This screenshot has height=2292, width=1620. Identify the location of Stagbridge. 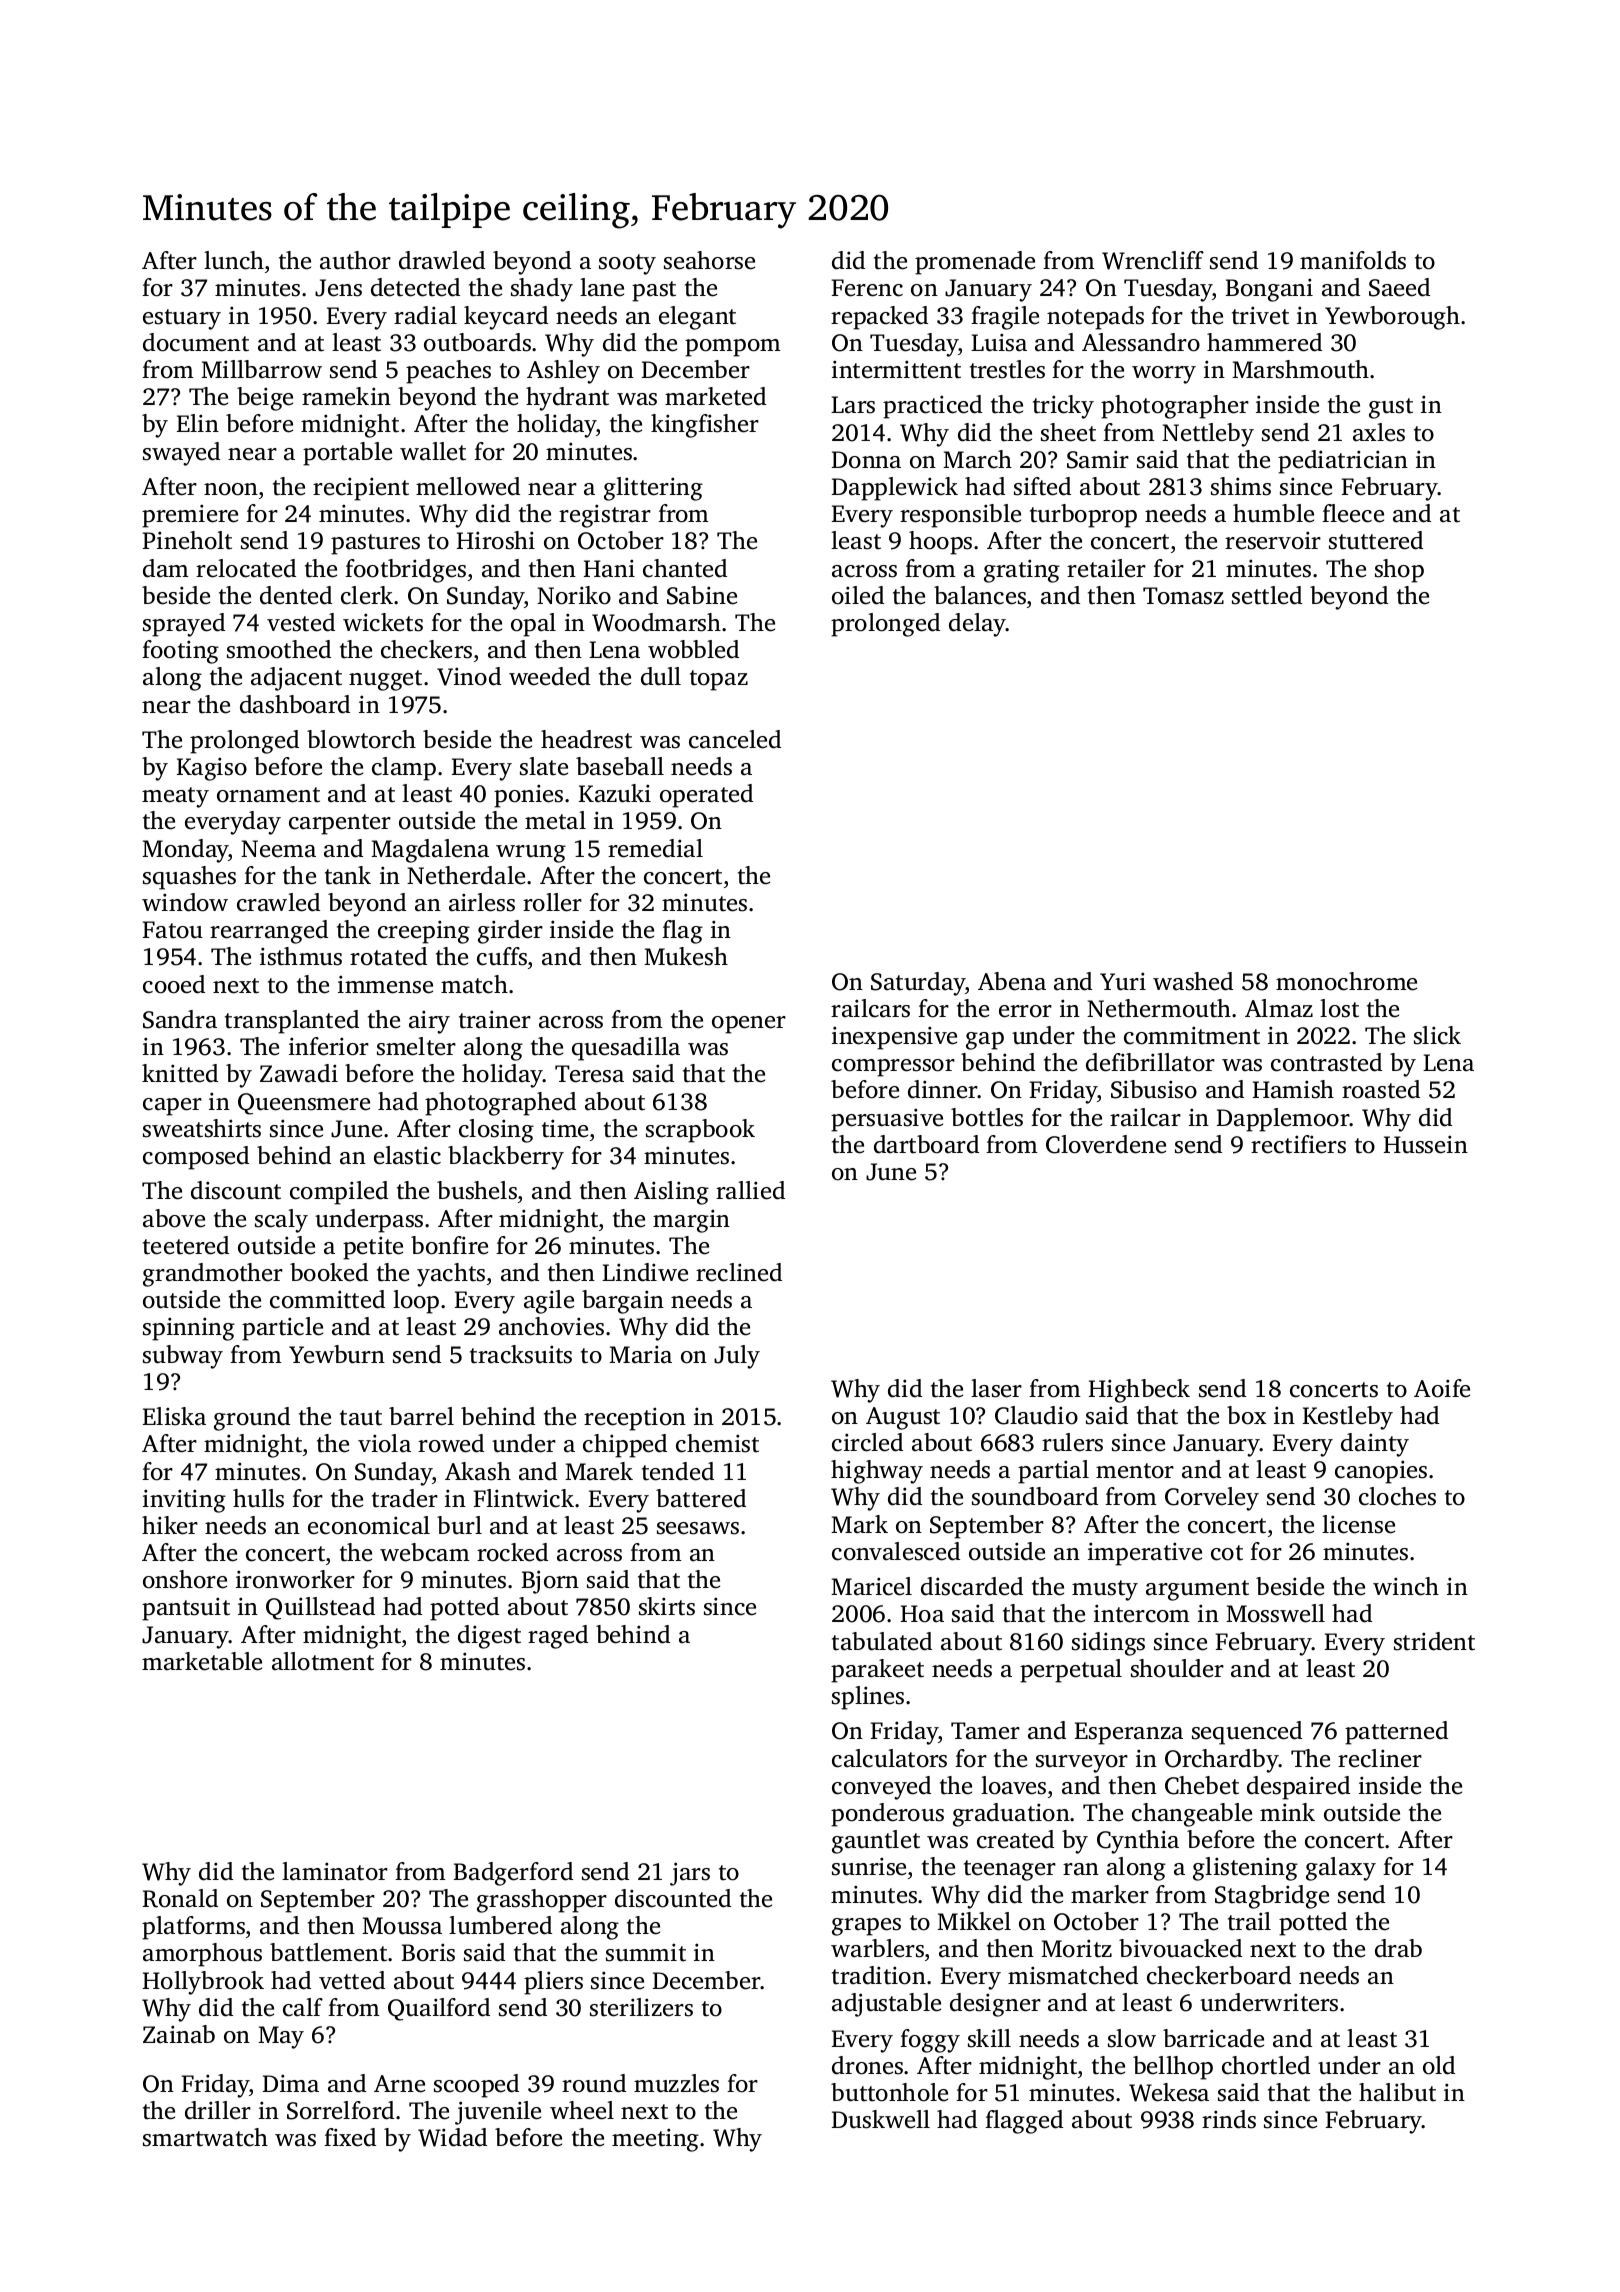
(1272, 1897).
